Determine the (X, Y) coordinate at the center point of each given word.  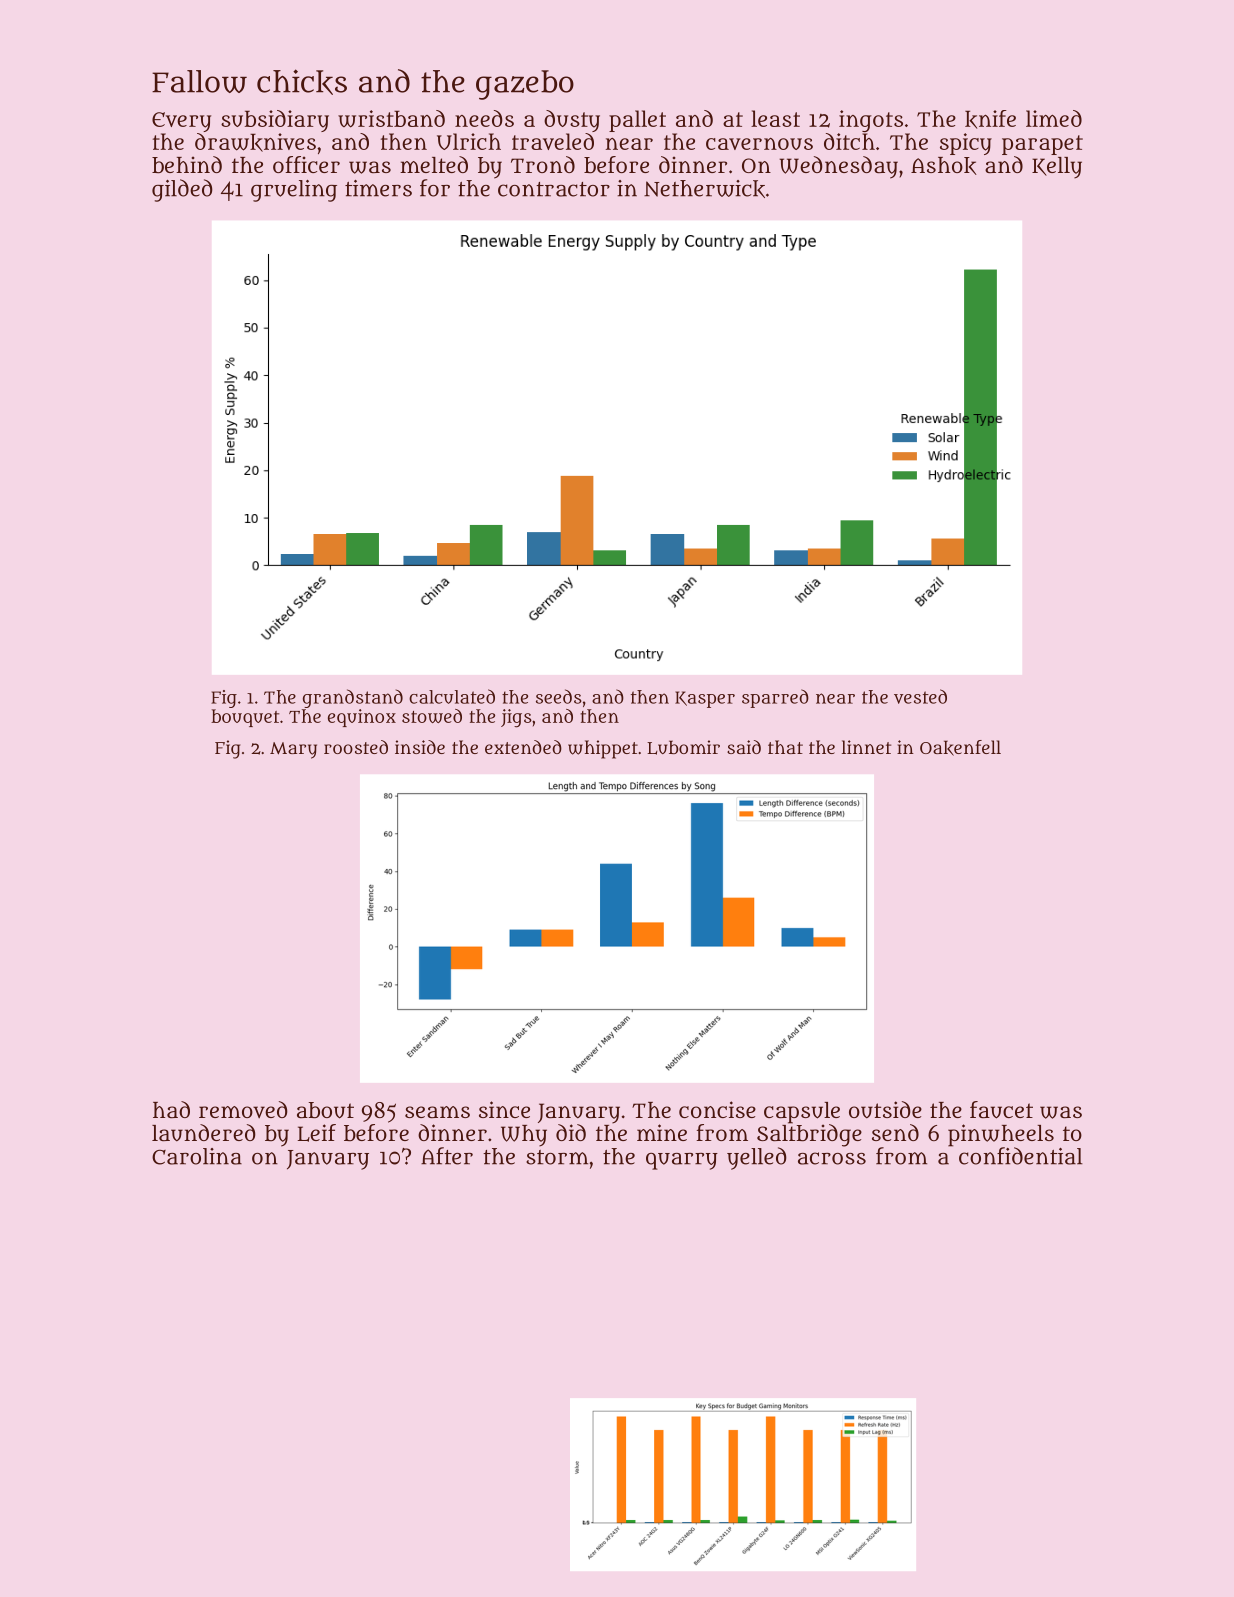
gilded (182, 190)
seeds (559, 696)
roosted (356, 747)
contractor (554, 189)
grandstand (353, 698)
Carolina (197, 1156)
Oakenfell (960, 748)
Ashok (944, 166)
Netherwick (704, 189)
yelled (757, 1158)
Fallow (199, 81)
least (775, 118)
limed (1054, 118)
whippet (603, 749)
